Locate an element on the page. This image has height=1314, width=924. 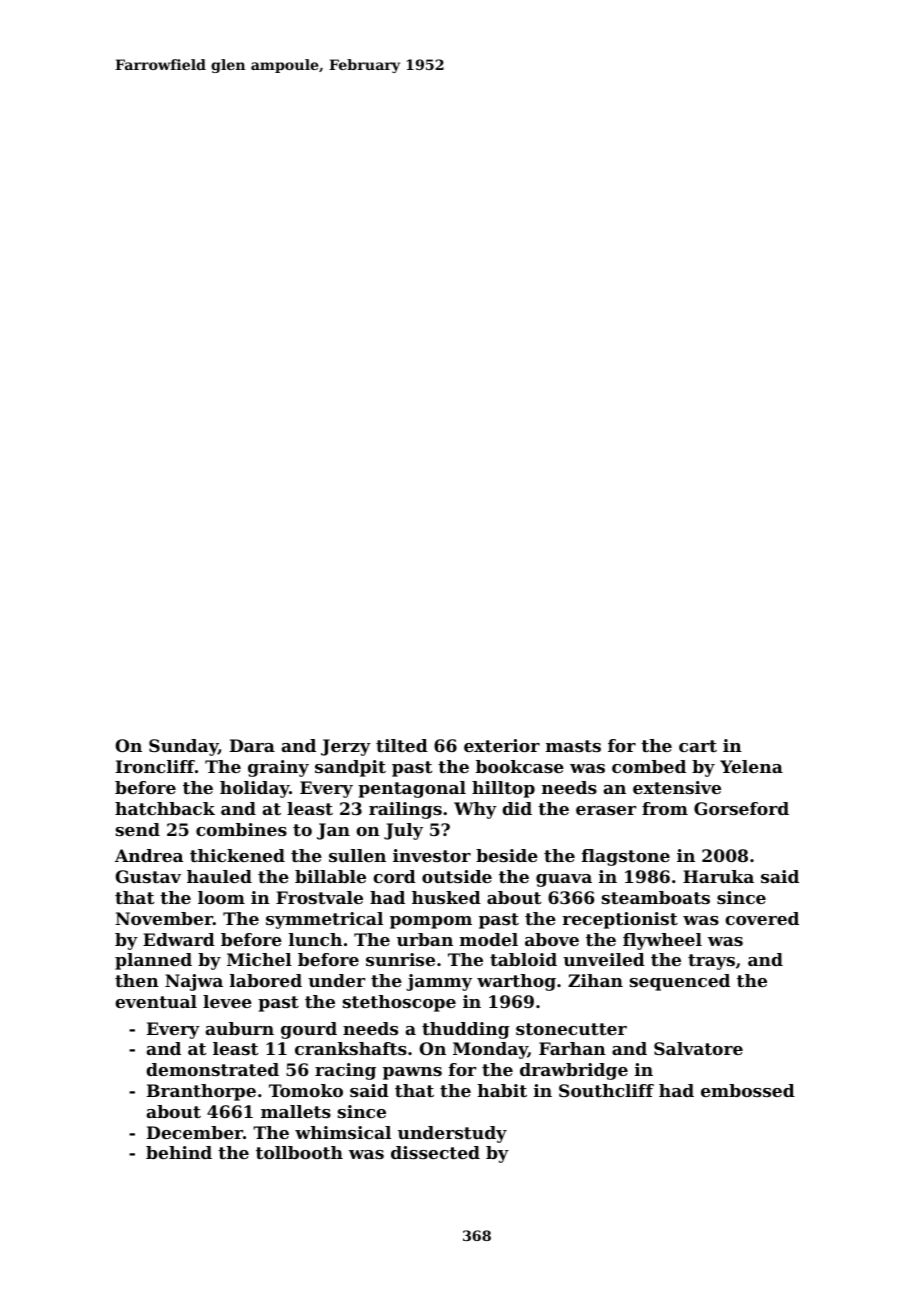
cart is located at coordinates (698, 746).
